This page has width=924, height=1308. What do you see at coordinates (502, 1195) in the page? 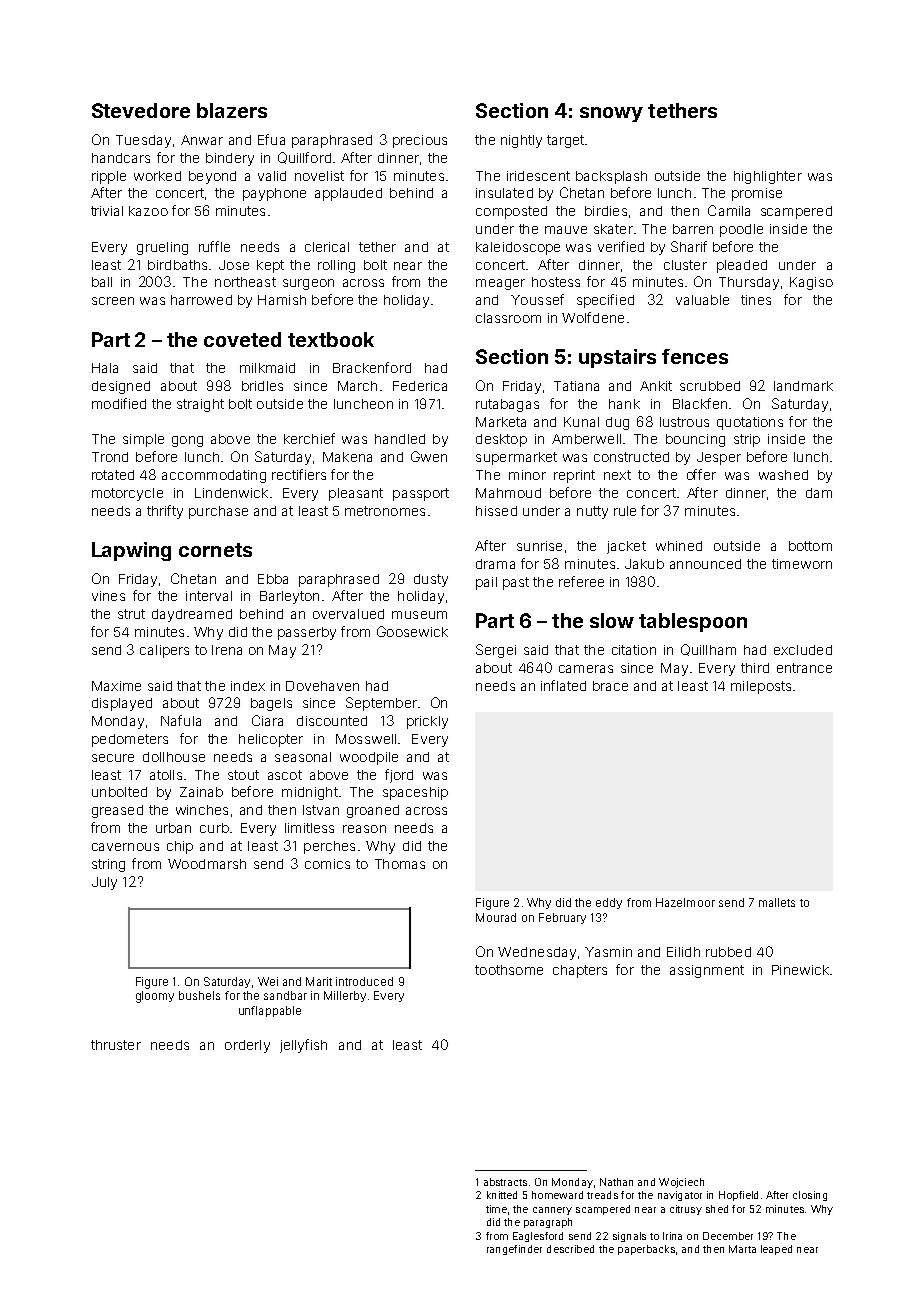
I see `knitted` at bounding box center [502, 1195].
